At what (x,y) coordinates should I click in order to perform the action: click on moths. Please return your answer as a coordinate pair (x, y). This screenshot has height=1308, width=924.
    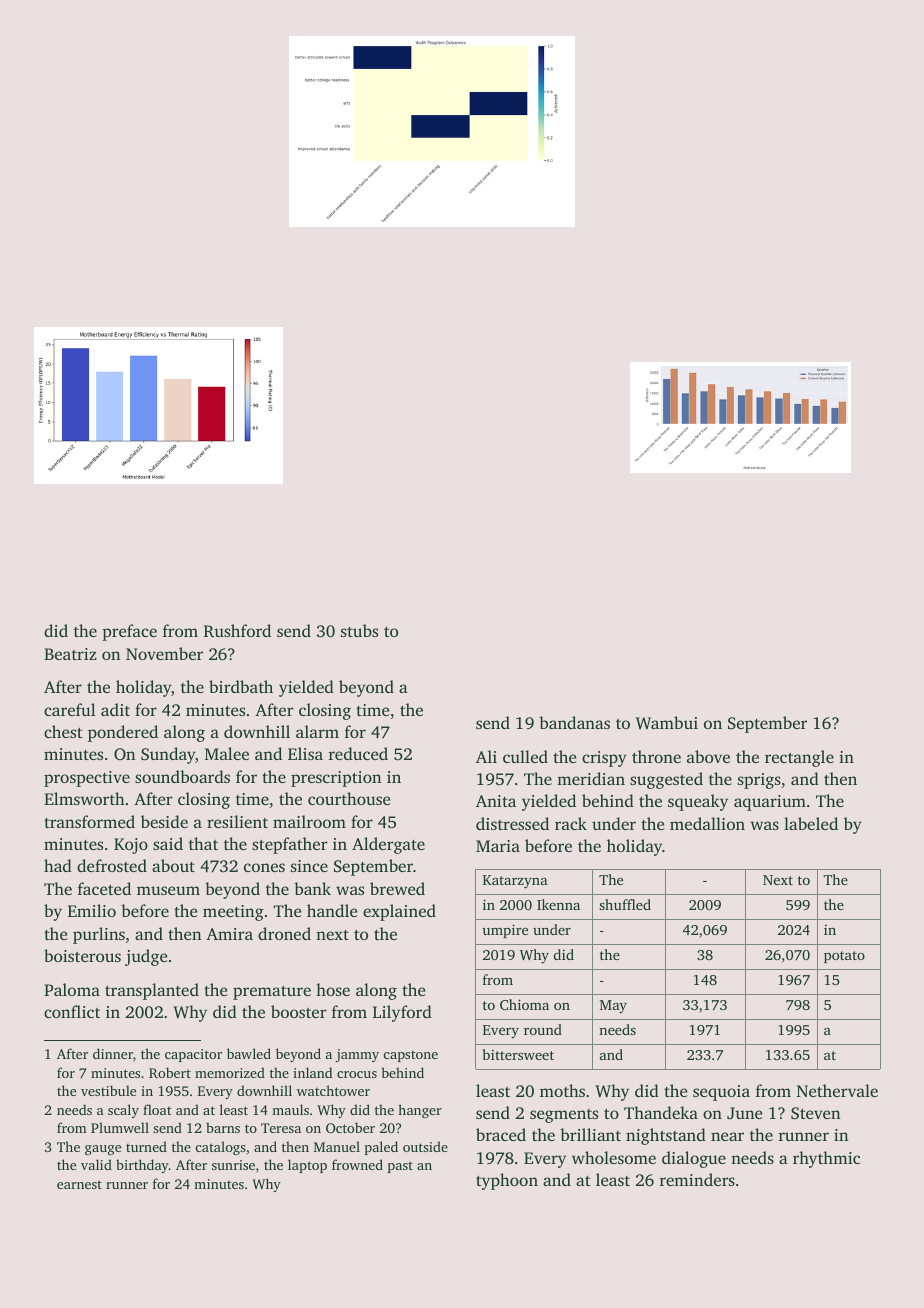
    Looking at the image, I should click on (562, 1090).
